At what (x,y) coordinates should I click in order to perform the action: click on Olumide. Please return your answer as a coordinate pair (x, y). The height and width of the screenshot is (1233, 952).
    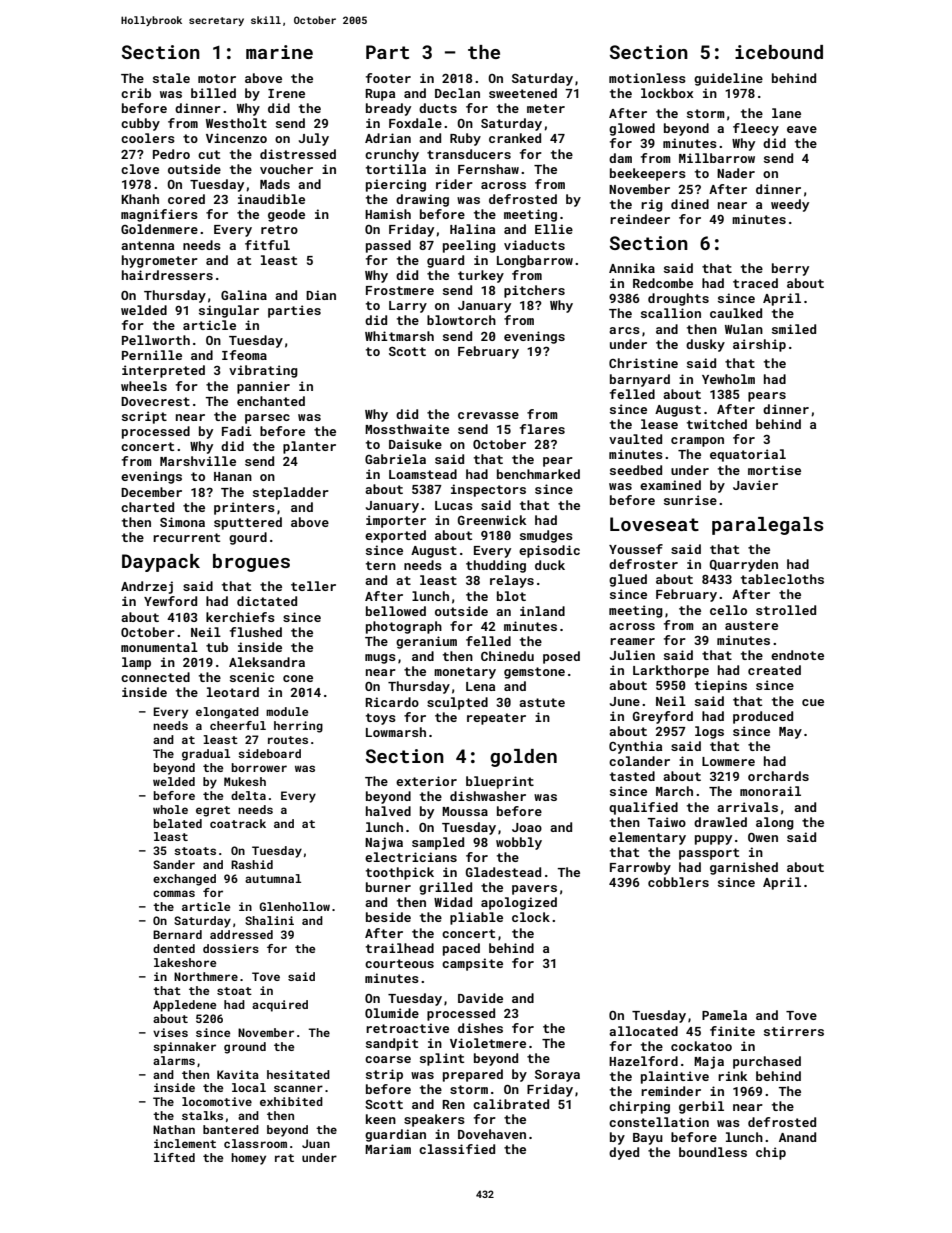
    Looking at the image, I should click on (392, 1013).
